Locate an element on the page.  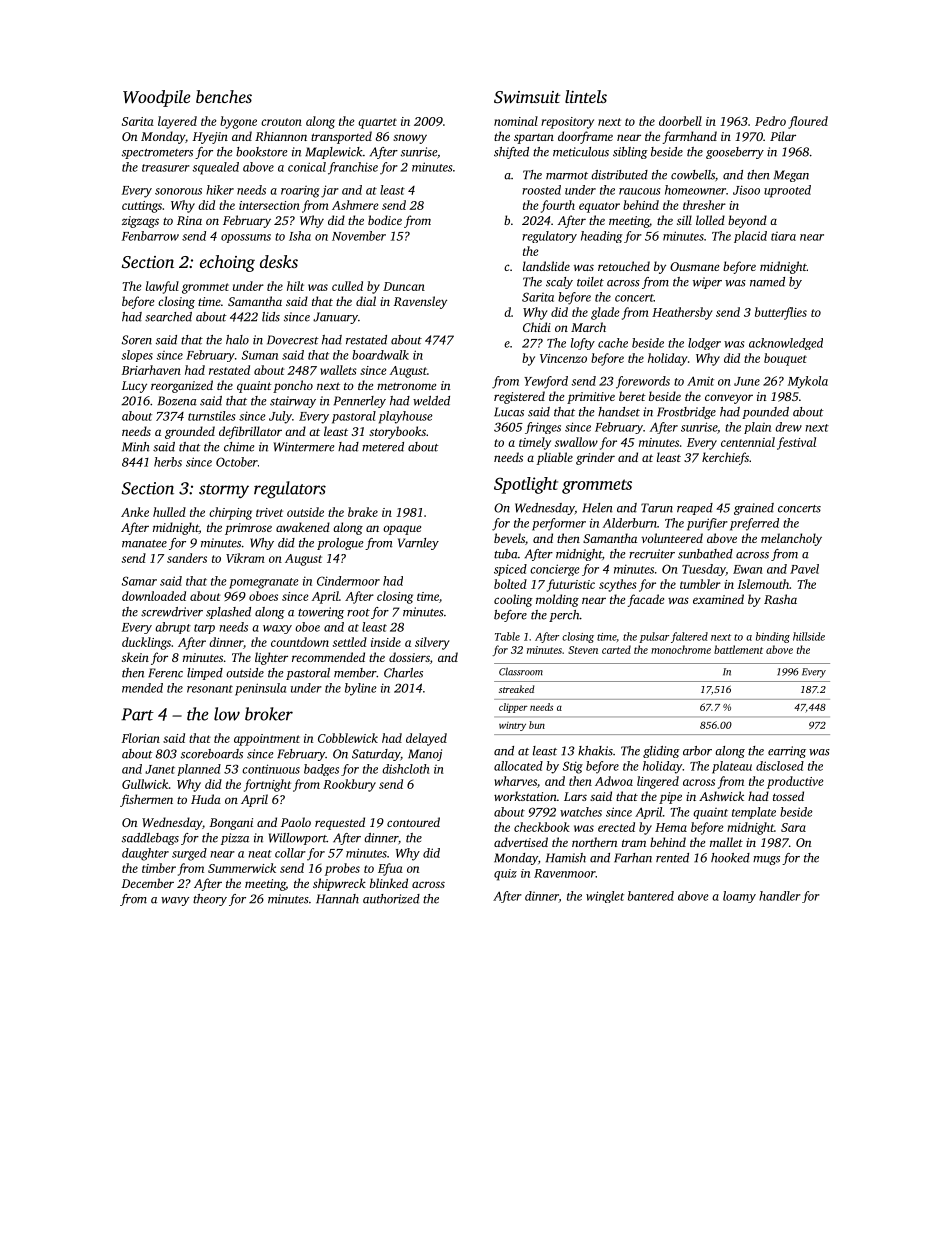
quiz is located at coordinates (505, 875).
